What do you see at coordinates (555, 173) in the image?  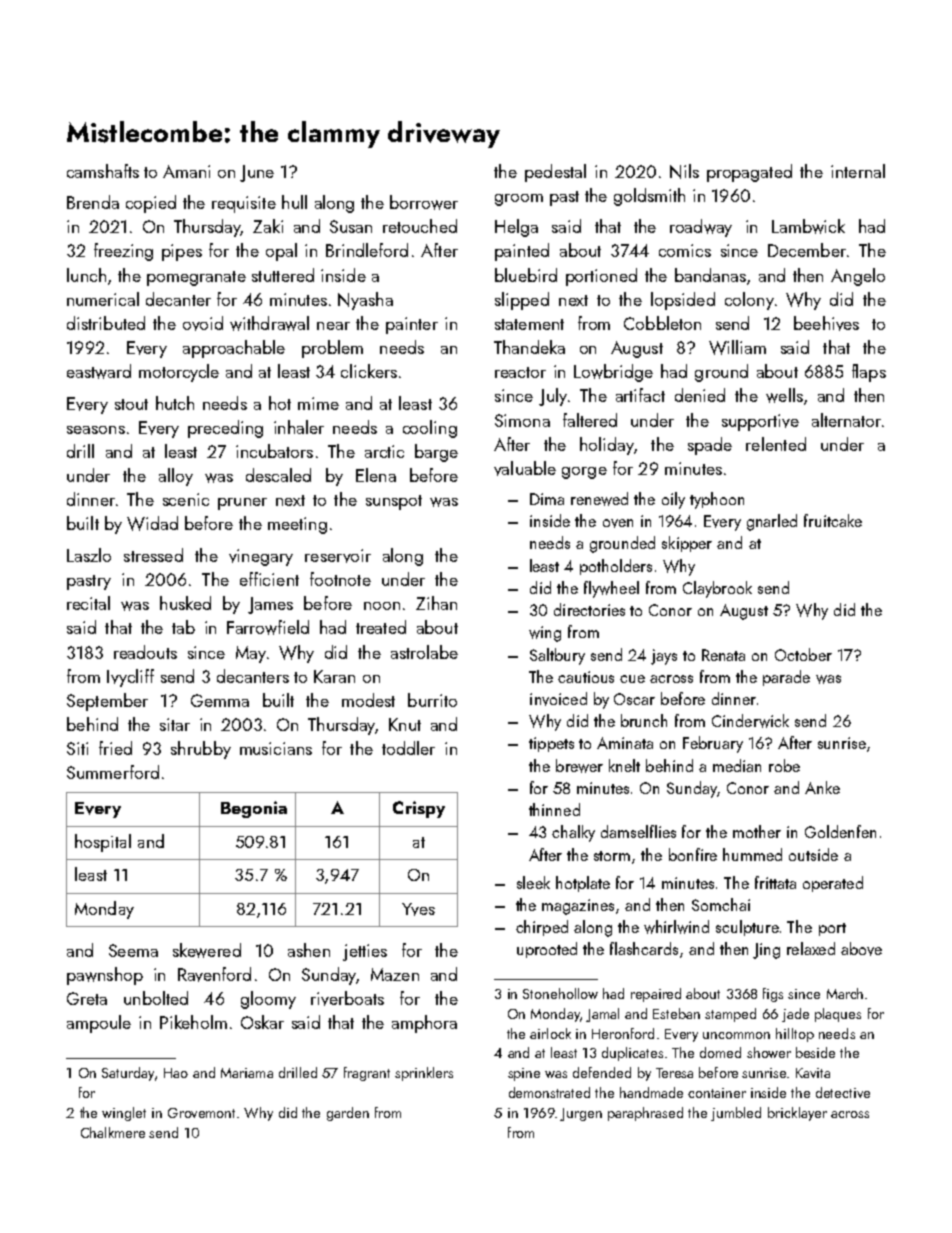 I see `pedestal` at bounding box center [555, 173].
